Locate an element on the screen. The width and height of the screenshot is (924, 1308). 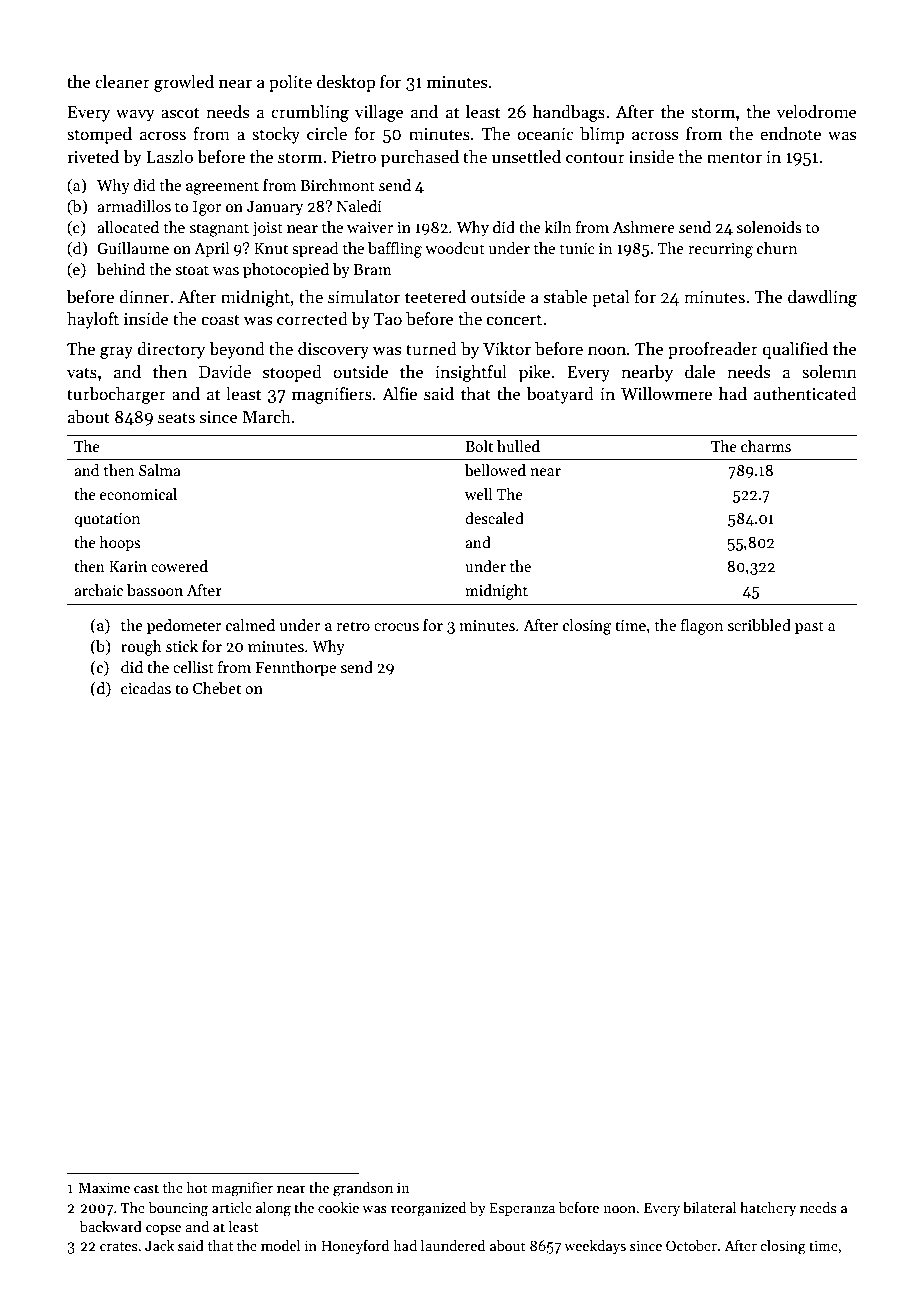
cleaner is located at coordinates (122, 82).
